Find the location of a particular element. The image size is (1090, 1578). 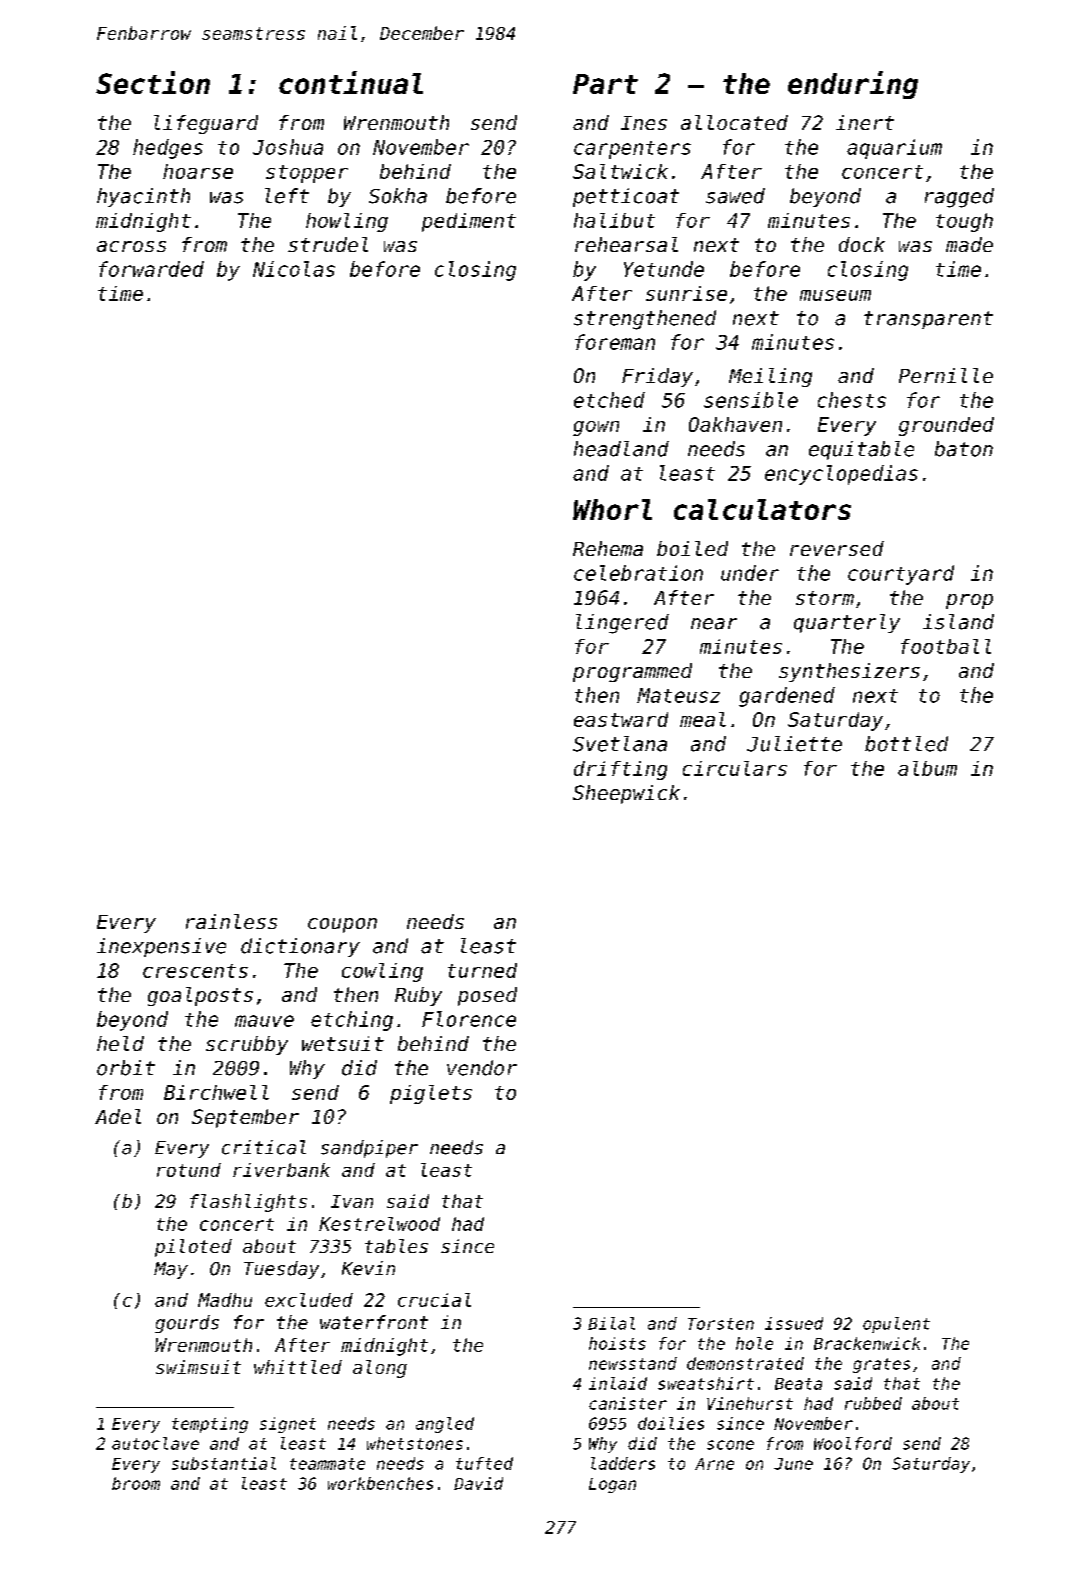

rainless is located at coordinates (231, 921).
